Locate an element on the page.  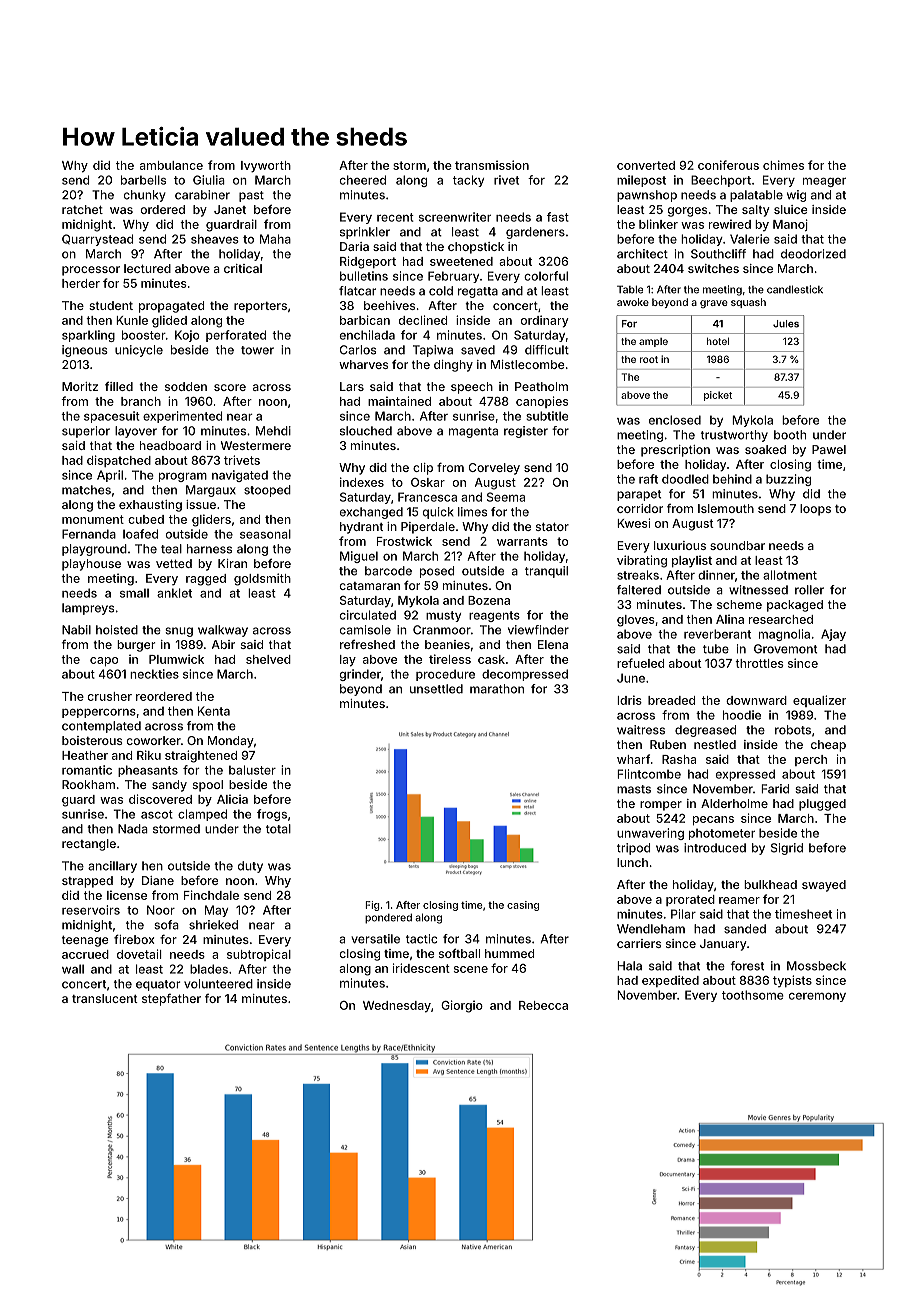
barbells is located at coordinates (143, 180).
